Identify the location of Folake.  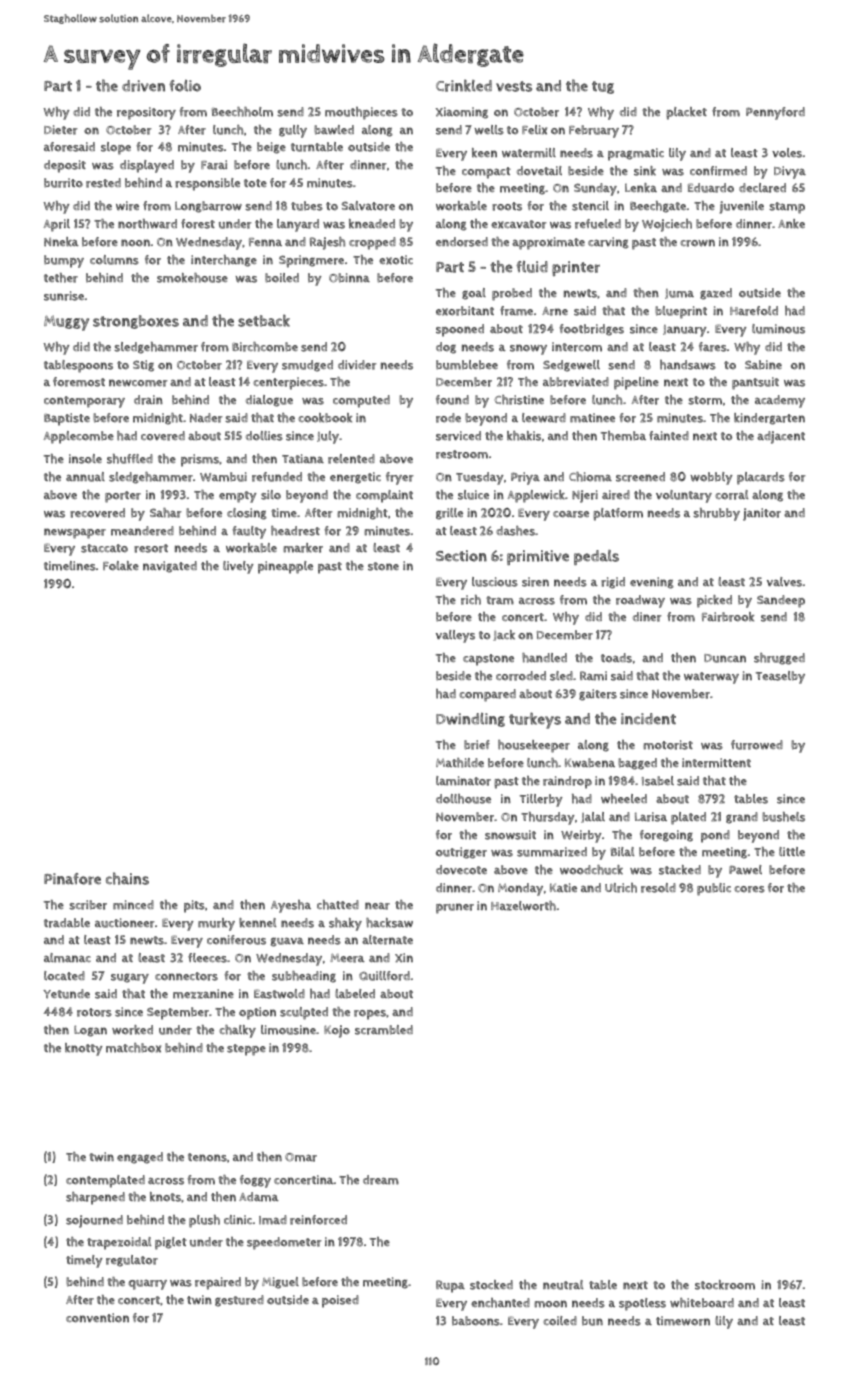
(121, 566).
